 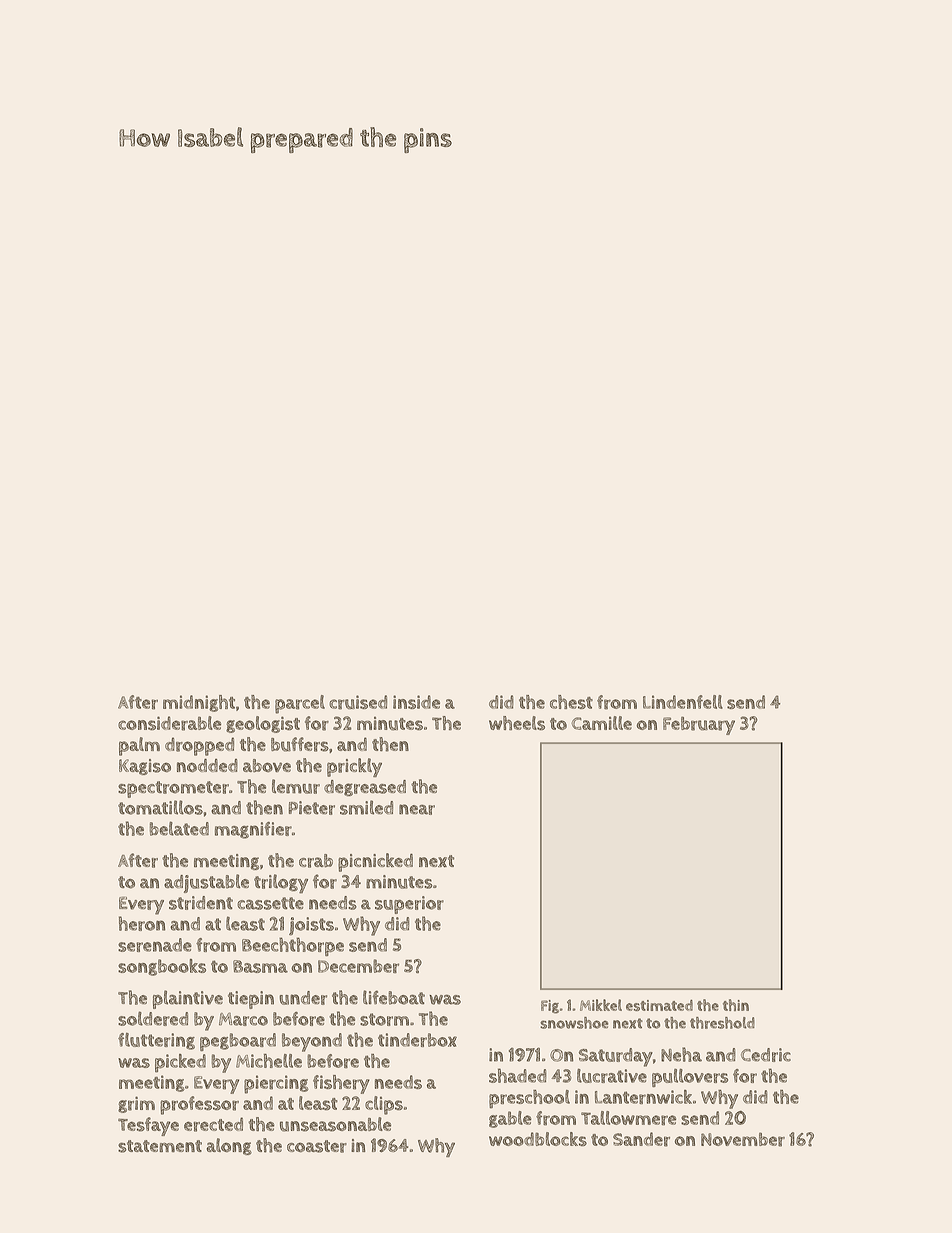 What do you see at coordinates (517, 723) in the document?
I see `wheels` at bounding box center [517, 723].
